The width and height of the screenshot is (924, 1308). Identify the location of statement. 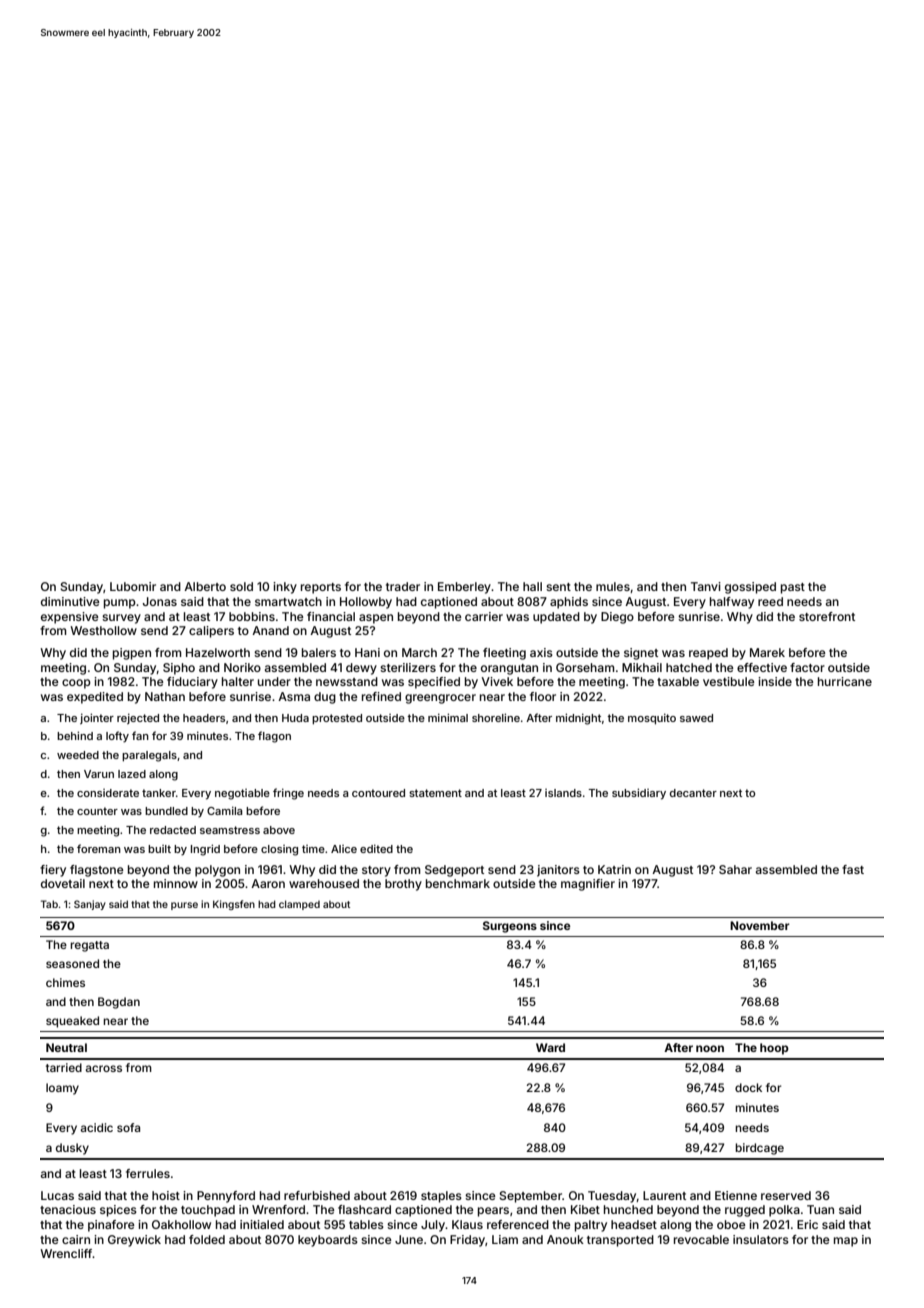
(435, 793).
